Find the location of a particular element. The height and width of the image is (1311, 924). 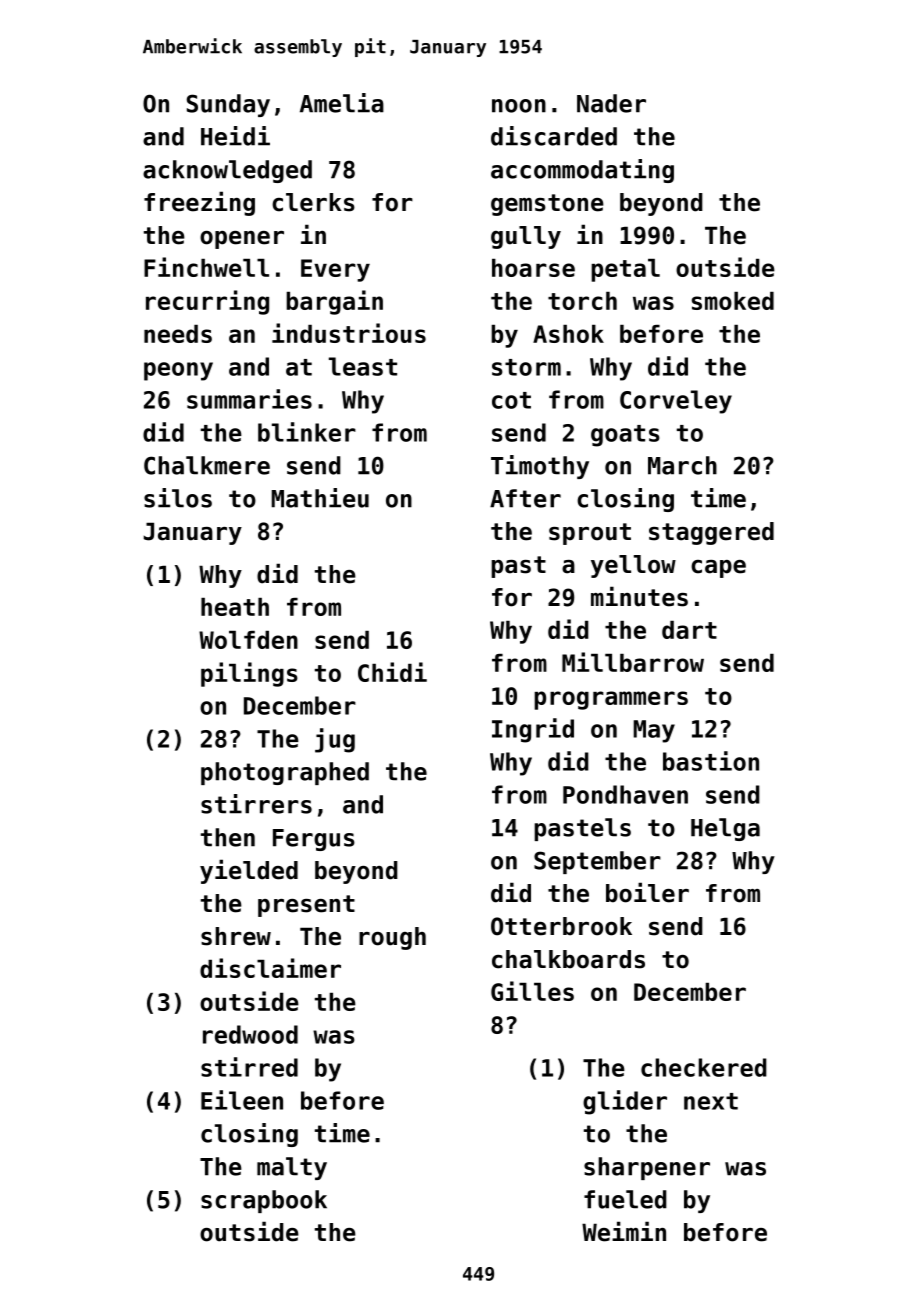

scrapbook is located at coordinates (264, 1201).
